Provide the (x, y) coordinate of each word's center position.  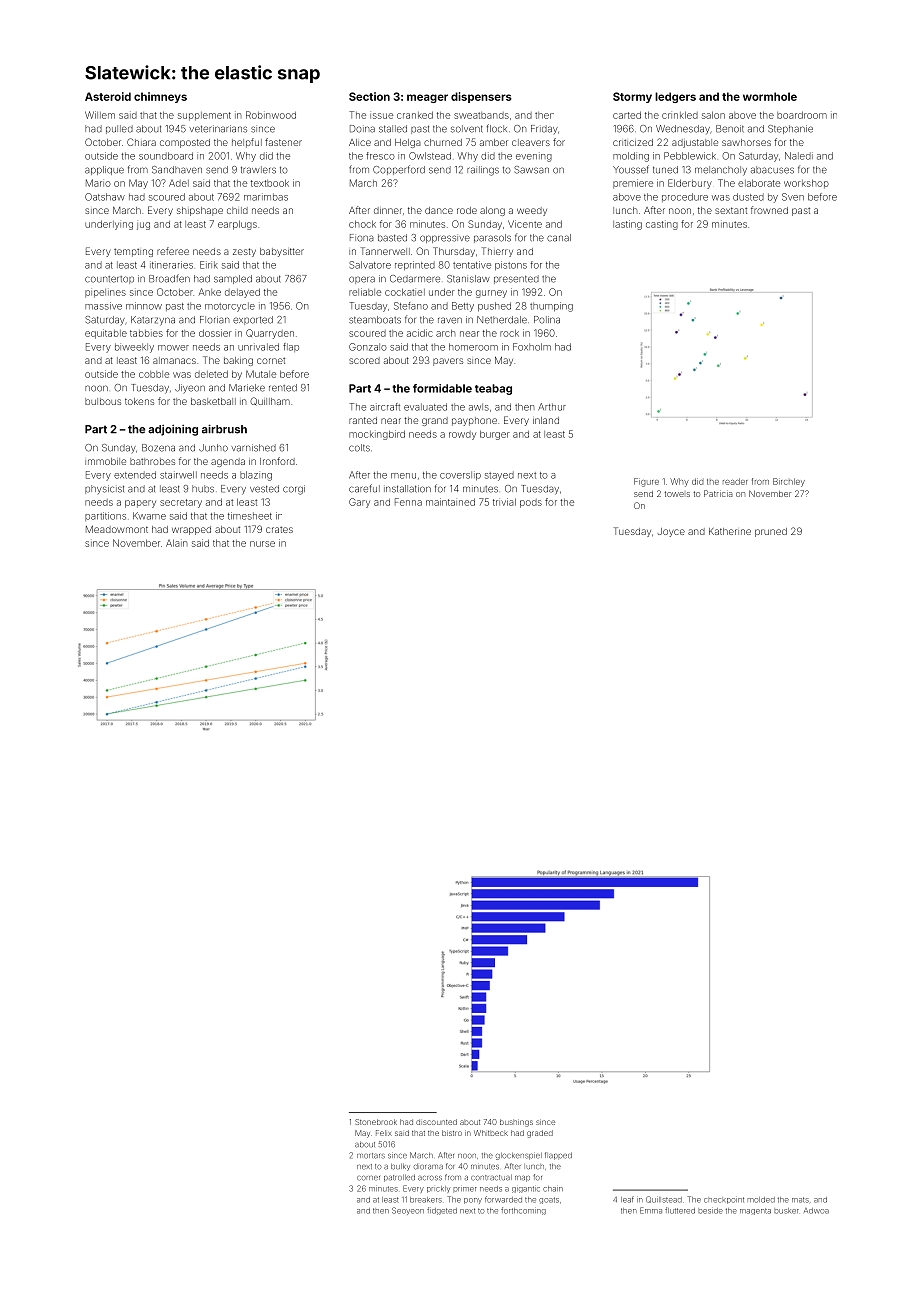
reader (735, 481)
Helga (408, 143)
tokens (139, 401)
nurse (262, 544)
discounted (436, 1122)
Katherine (730, 531)
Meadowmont (117, 529)
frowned (769, 210)
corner (368, 1178)
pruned (771, 532)
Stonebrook (376, 1122)
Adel (179, 183)
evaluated (425, 407)
